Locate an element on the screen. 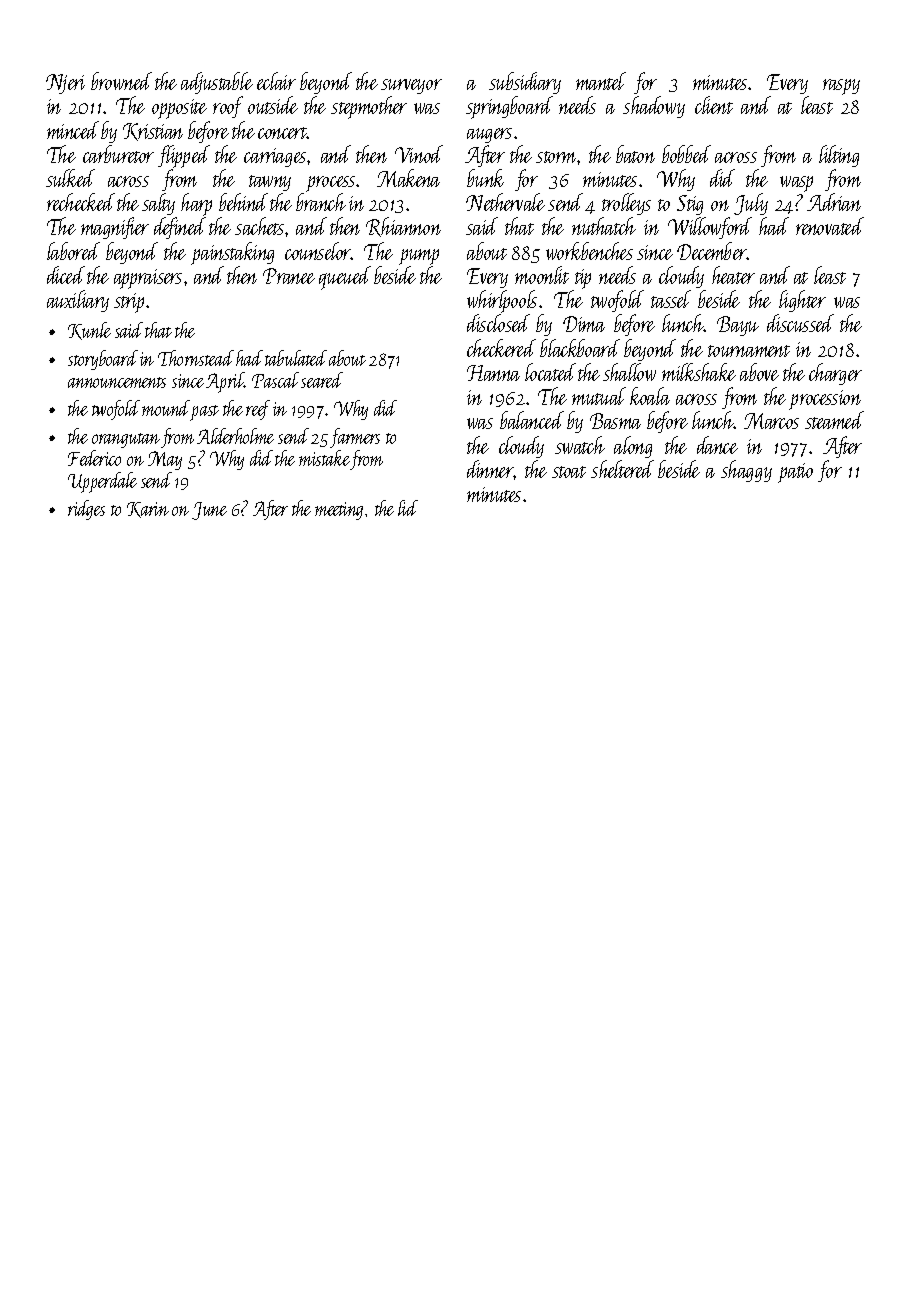  Rhiannon is located at coordinates (403, 227).
